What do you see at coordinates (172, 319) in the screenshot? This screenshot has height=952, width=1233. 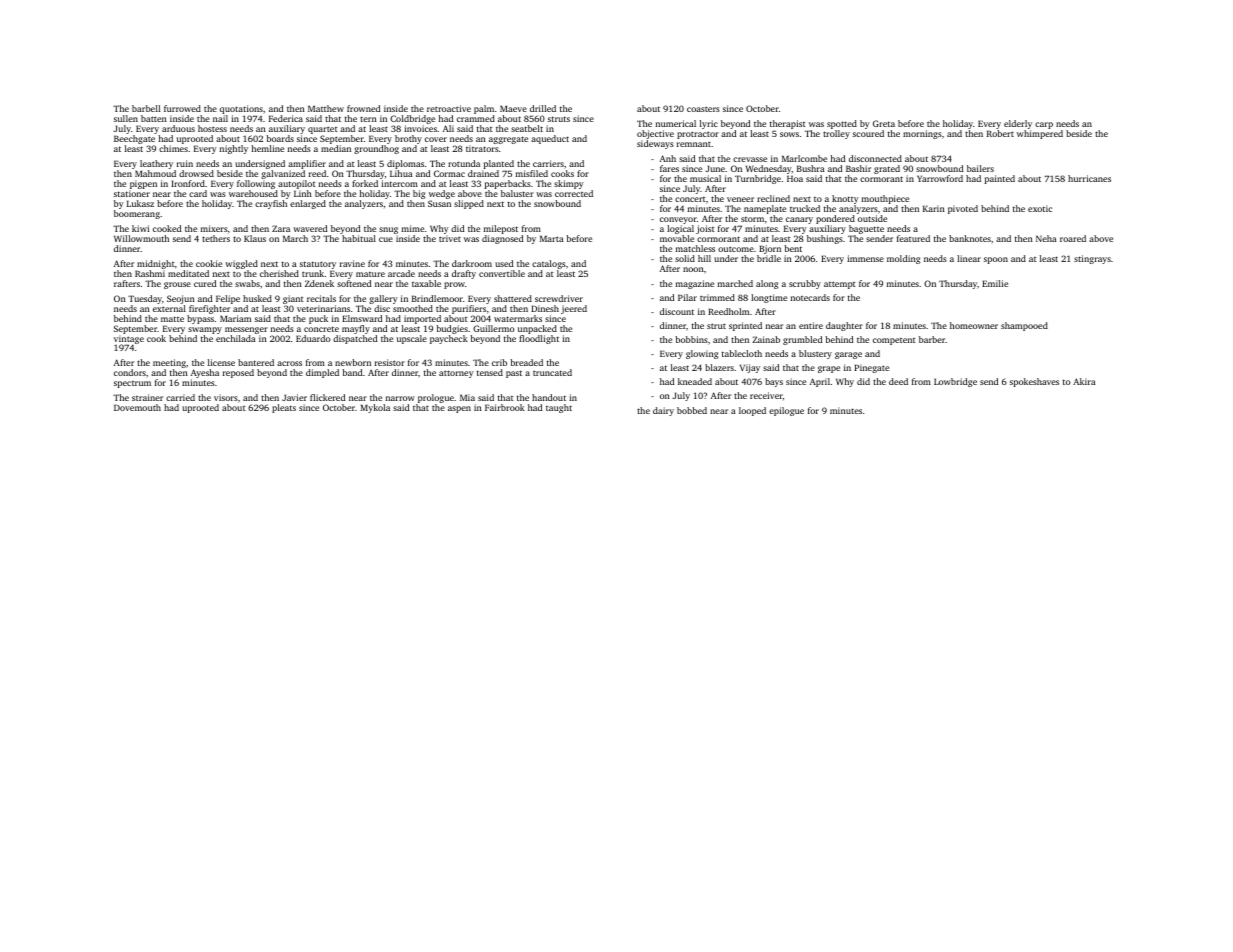 I see `matte` at bounding box center [172, 319].
